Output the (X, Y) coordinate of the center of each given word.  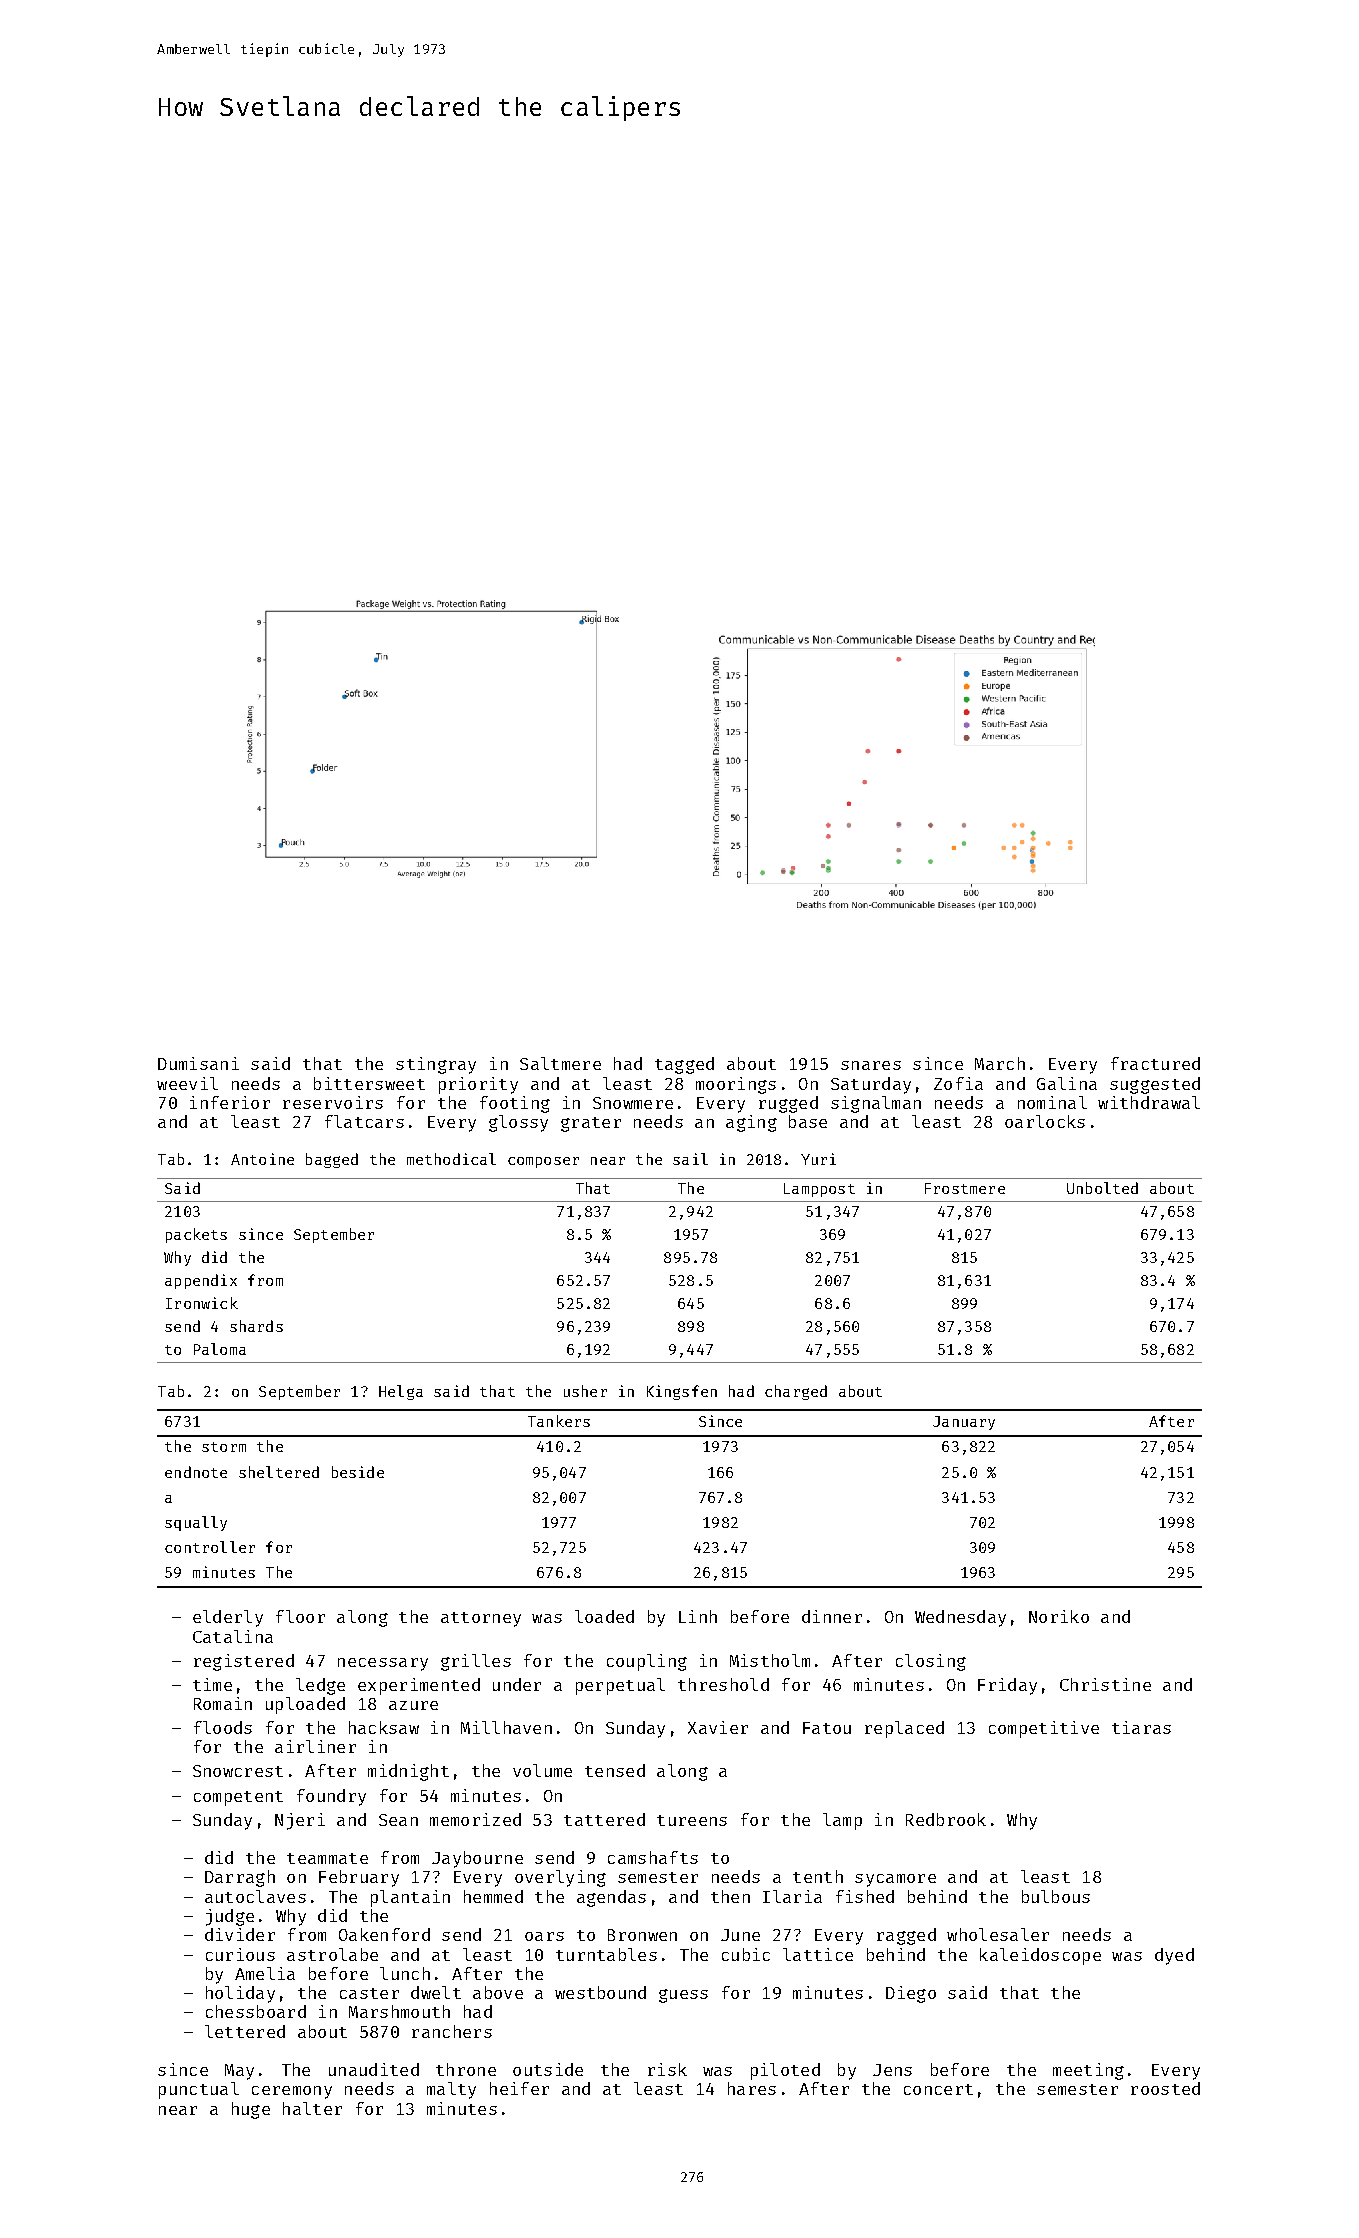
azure (413, 1705)
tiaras (1141, 1727)
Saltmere (560, 1063)
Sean (398, 1820)
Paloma (220, 1349)
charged (796, 1392)
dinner (832, 1616)
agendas (611, 1898)
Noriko (1059, 1616)
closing (931, 1662)
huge (251, 2110)
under (517, 1684)
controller (210, 1547)
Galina (1067, 1083)
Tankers (559, 1421)
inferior (230, 1102)
